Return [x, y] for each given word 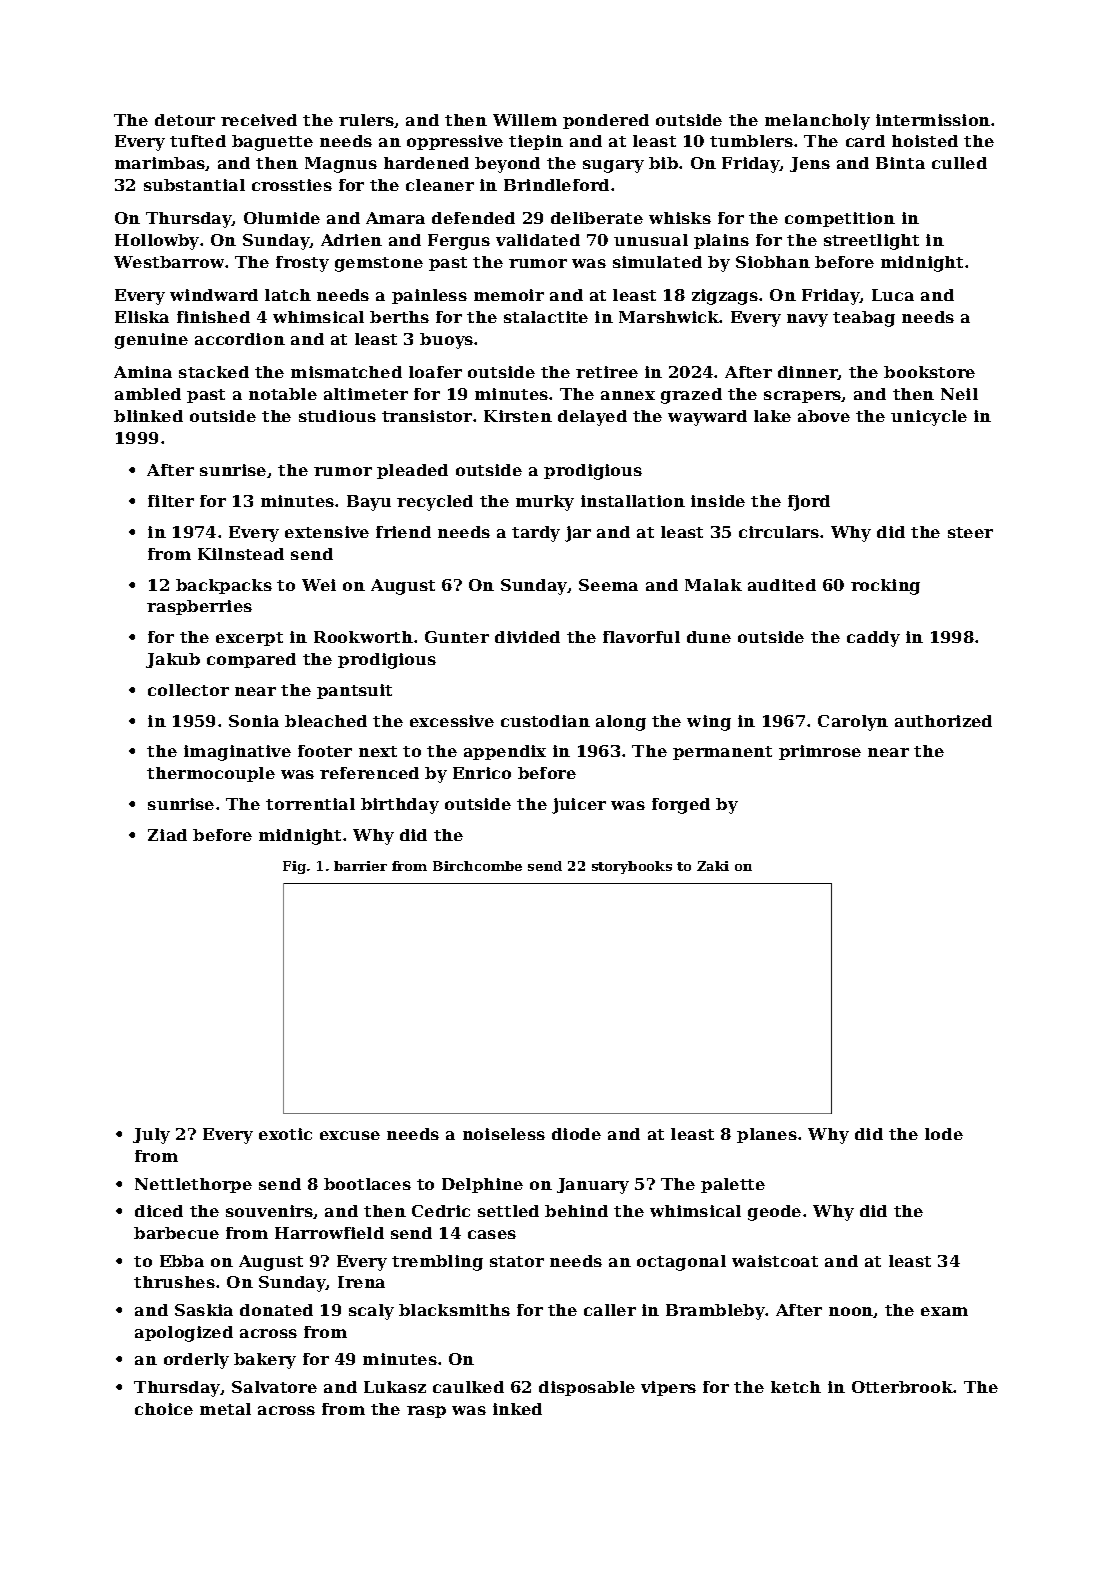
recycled [435, 503]
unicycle [929, 418]
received [259, 120]
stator [517, 1261]
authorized [943, 721]
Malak [713, 585]
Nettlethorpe [193, 1185]
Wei [319, 585]
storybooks [632, 867]
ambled [148, 394]
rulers [366, 120]
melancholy [817, 122]
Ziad [167, 835]
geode [774, 1213]
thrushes [174, 1282]
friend [403, 532]
